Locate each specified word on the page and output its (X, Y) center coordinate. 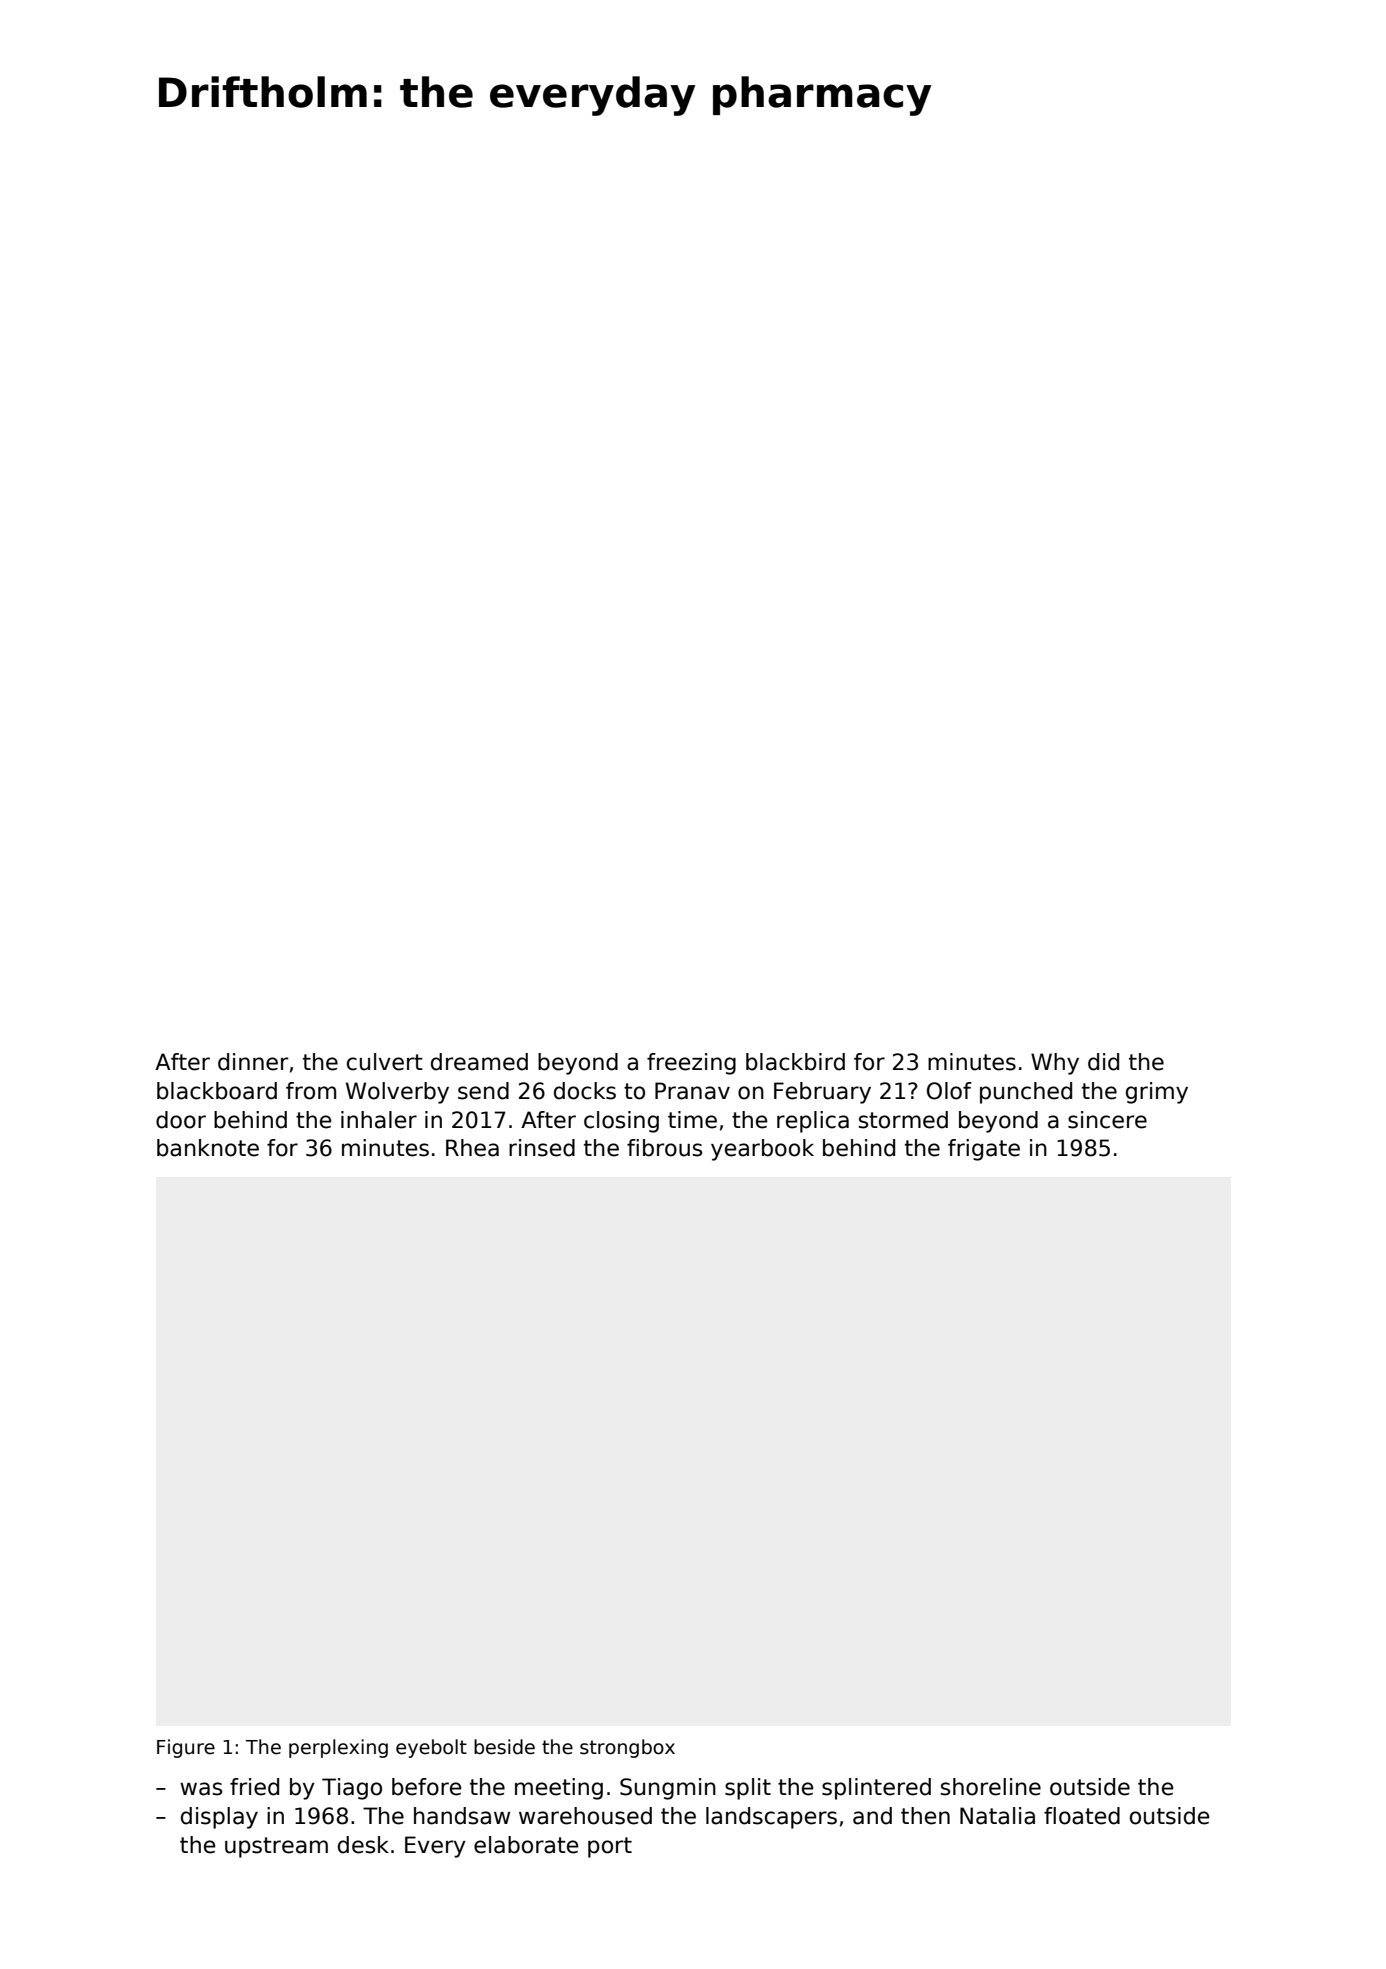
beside (504, 1747)
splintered (876, 1789)
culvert (385, 1062)
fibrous (664, 1148)
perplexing (338, 1748)
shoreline (991, 1787)
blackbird (795, 1062)
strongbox (627, 1748)
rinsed (542, 1148)
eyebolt (431, 1748)
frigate (984, 1150)
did (1103, 1062)
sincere (1107, 1120)
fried (254, 1787)
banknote (208, 1148)
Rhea (472, 1148)
